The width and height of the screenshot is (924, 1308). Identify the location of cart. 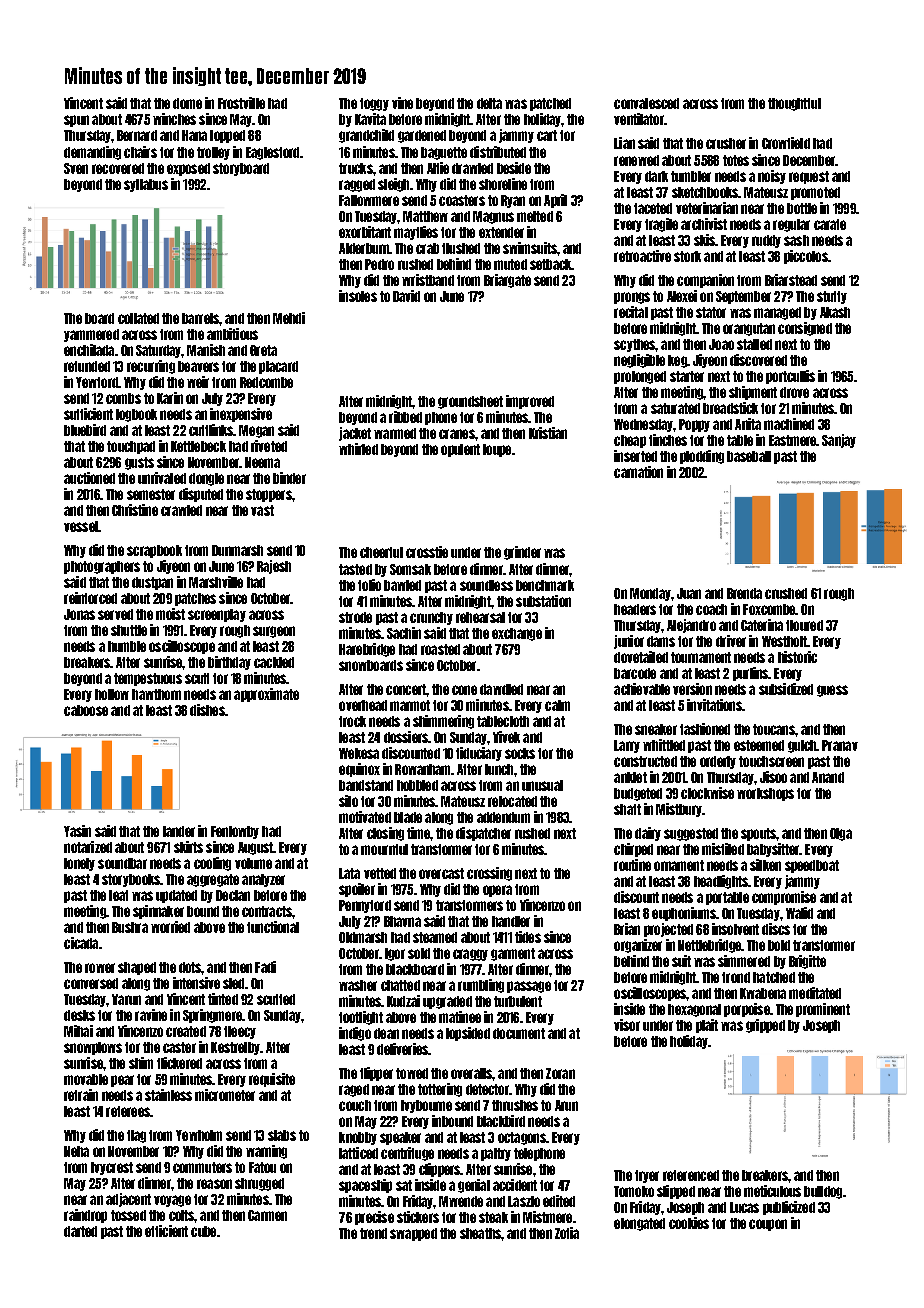
(547, 135).
